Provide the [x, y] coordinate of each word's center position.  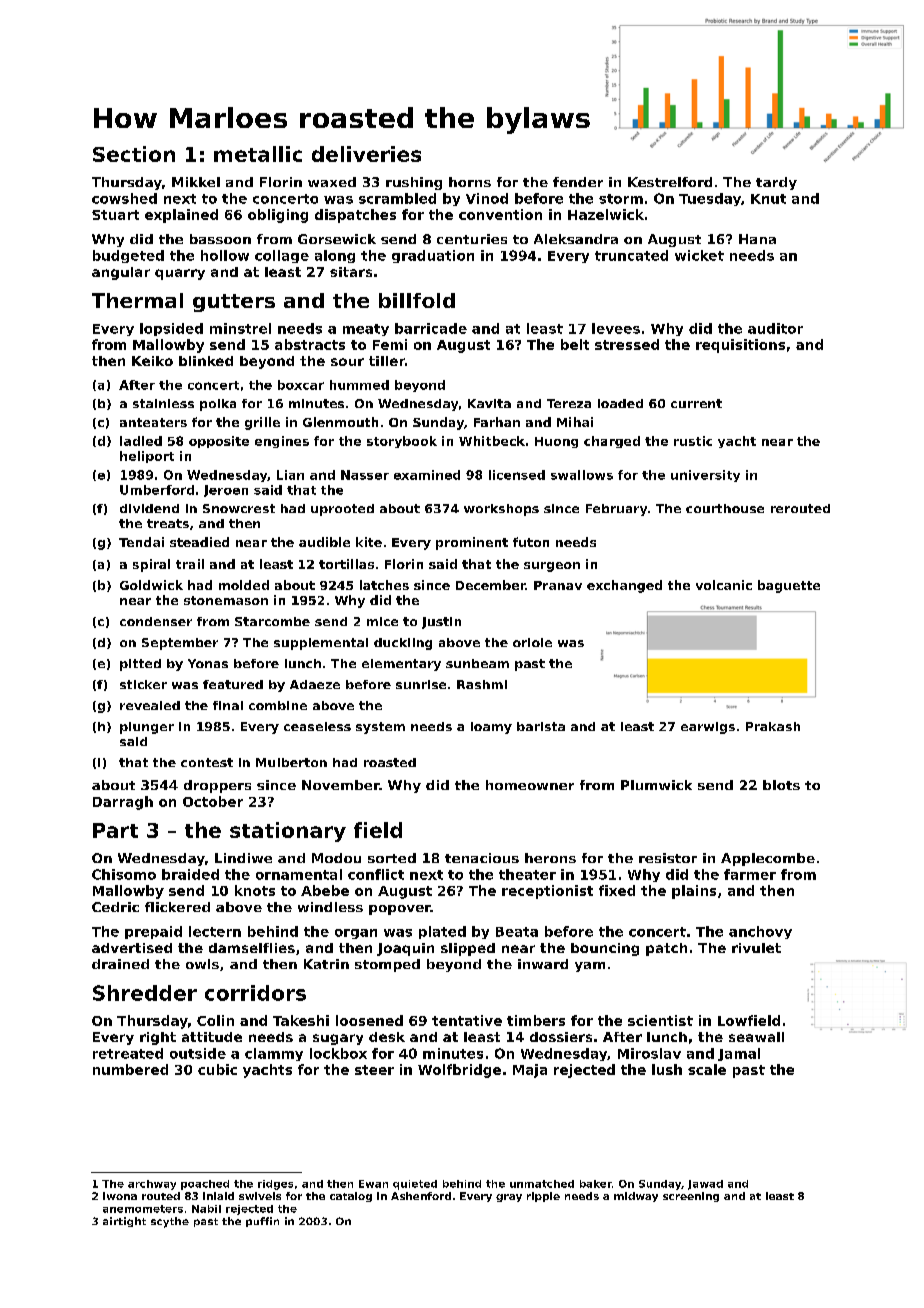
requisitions [740, 346]
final [228, 705]
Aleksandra [576, 239]
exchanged [624, 586]
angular [121, 273]
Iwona [120, 1196]
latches [384, 585]
